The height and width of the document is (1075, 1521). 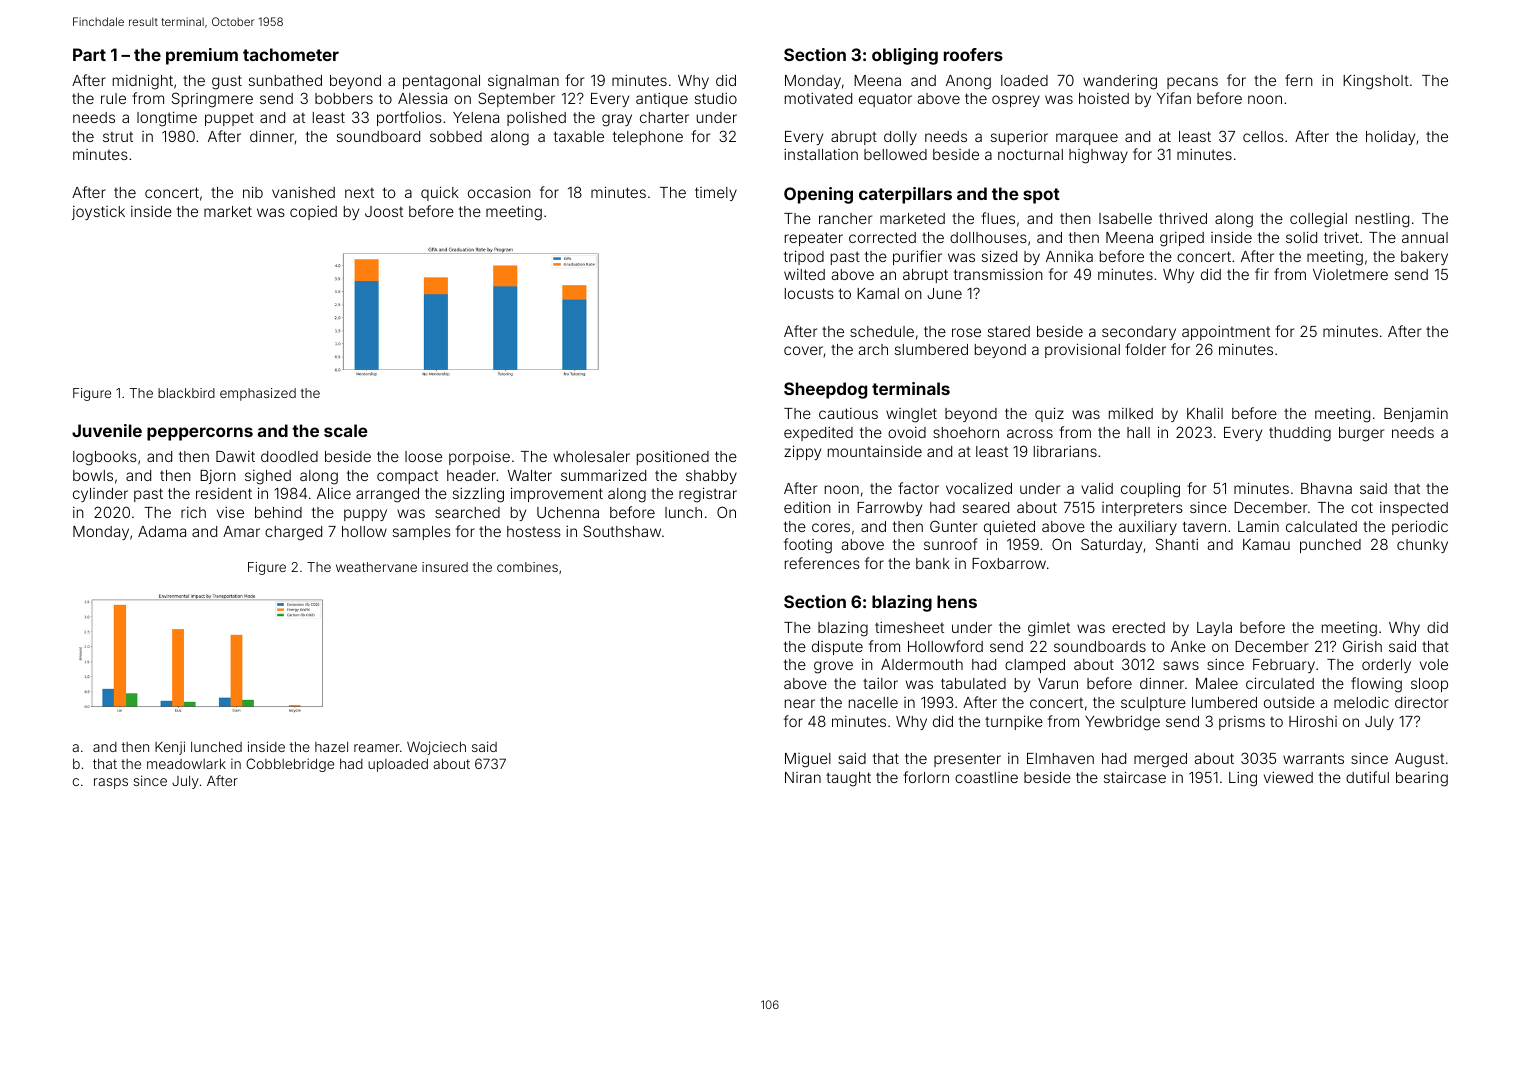 I want to click on melodic, so click(x=1361, y=702).
